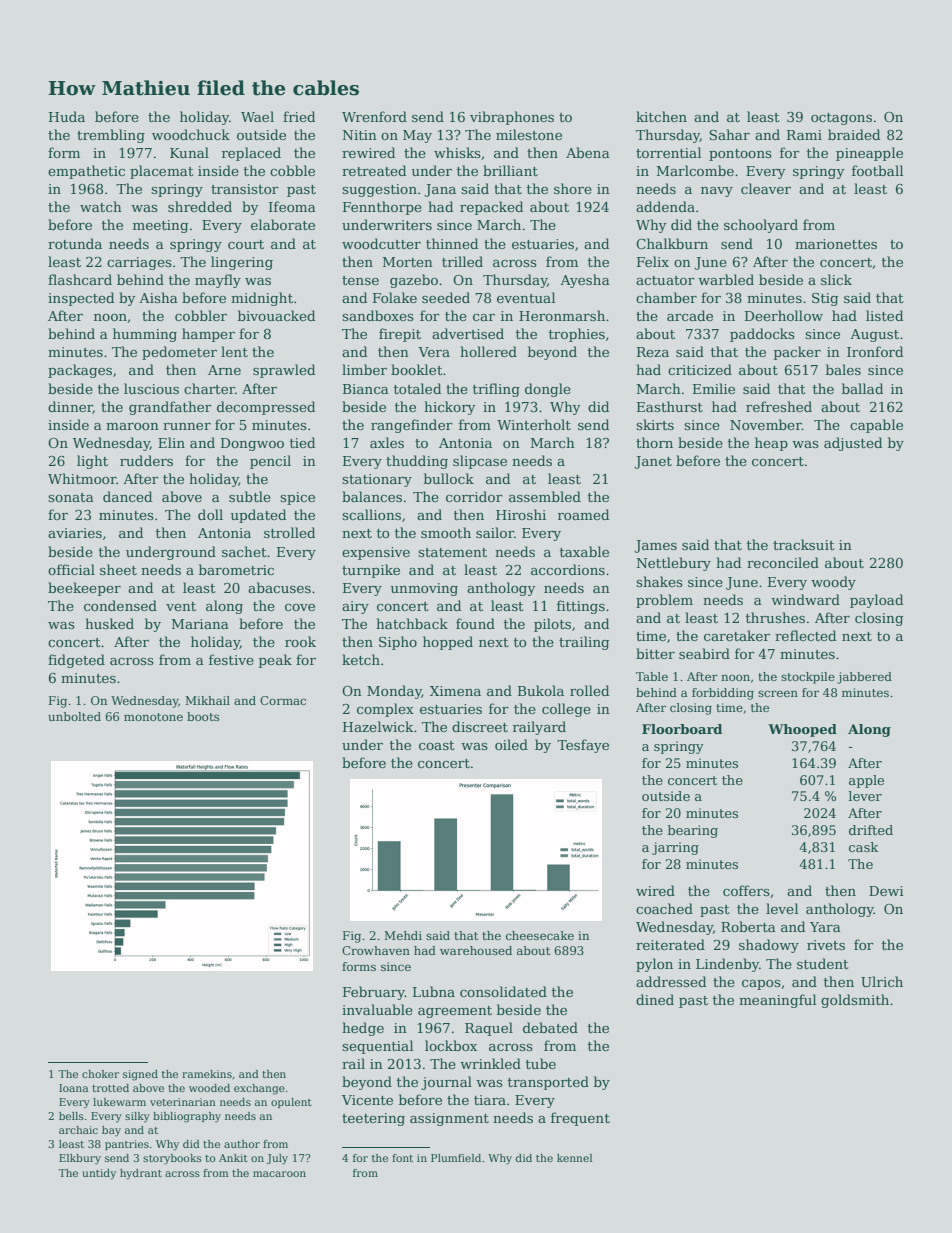 This screenshot has width=952, height=1233. What do you see at coordinates (100, 1074) in the screenshot?
I see `choker` at bounding box center [100, 1074].
